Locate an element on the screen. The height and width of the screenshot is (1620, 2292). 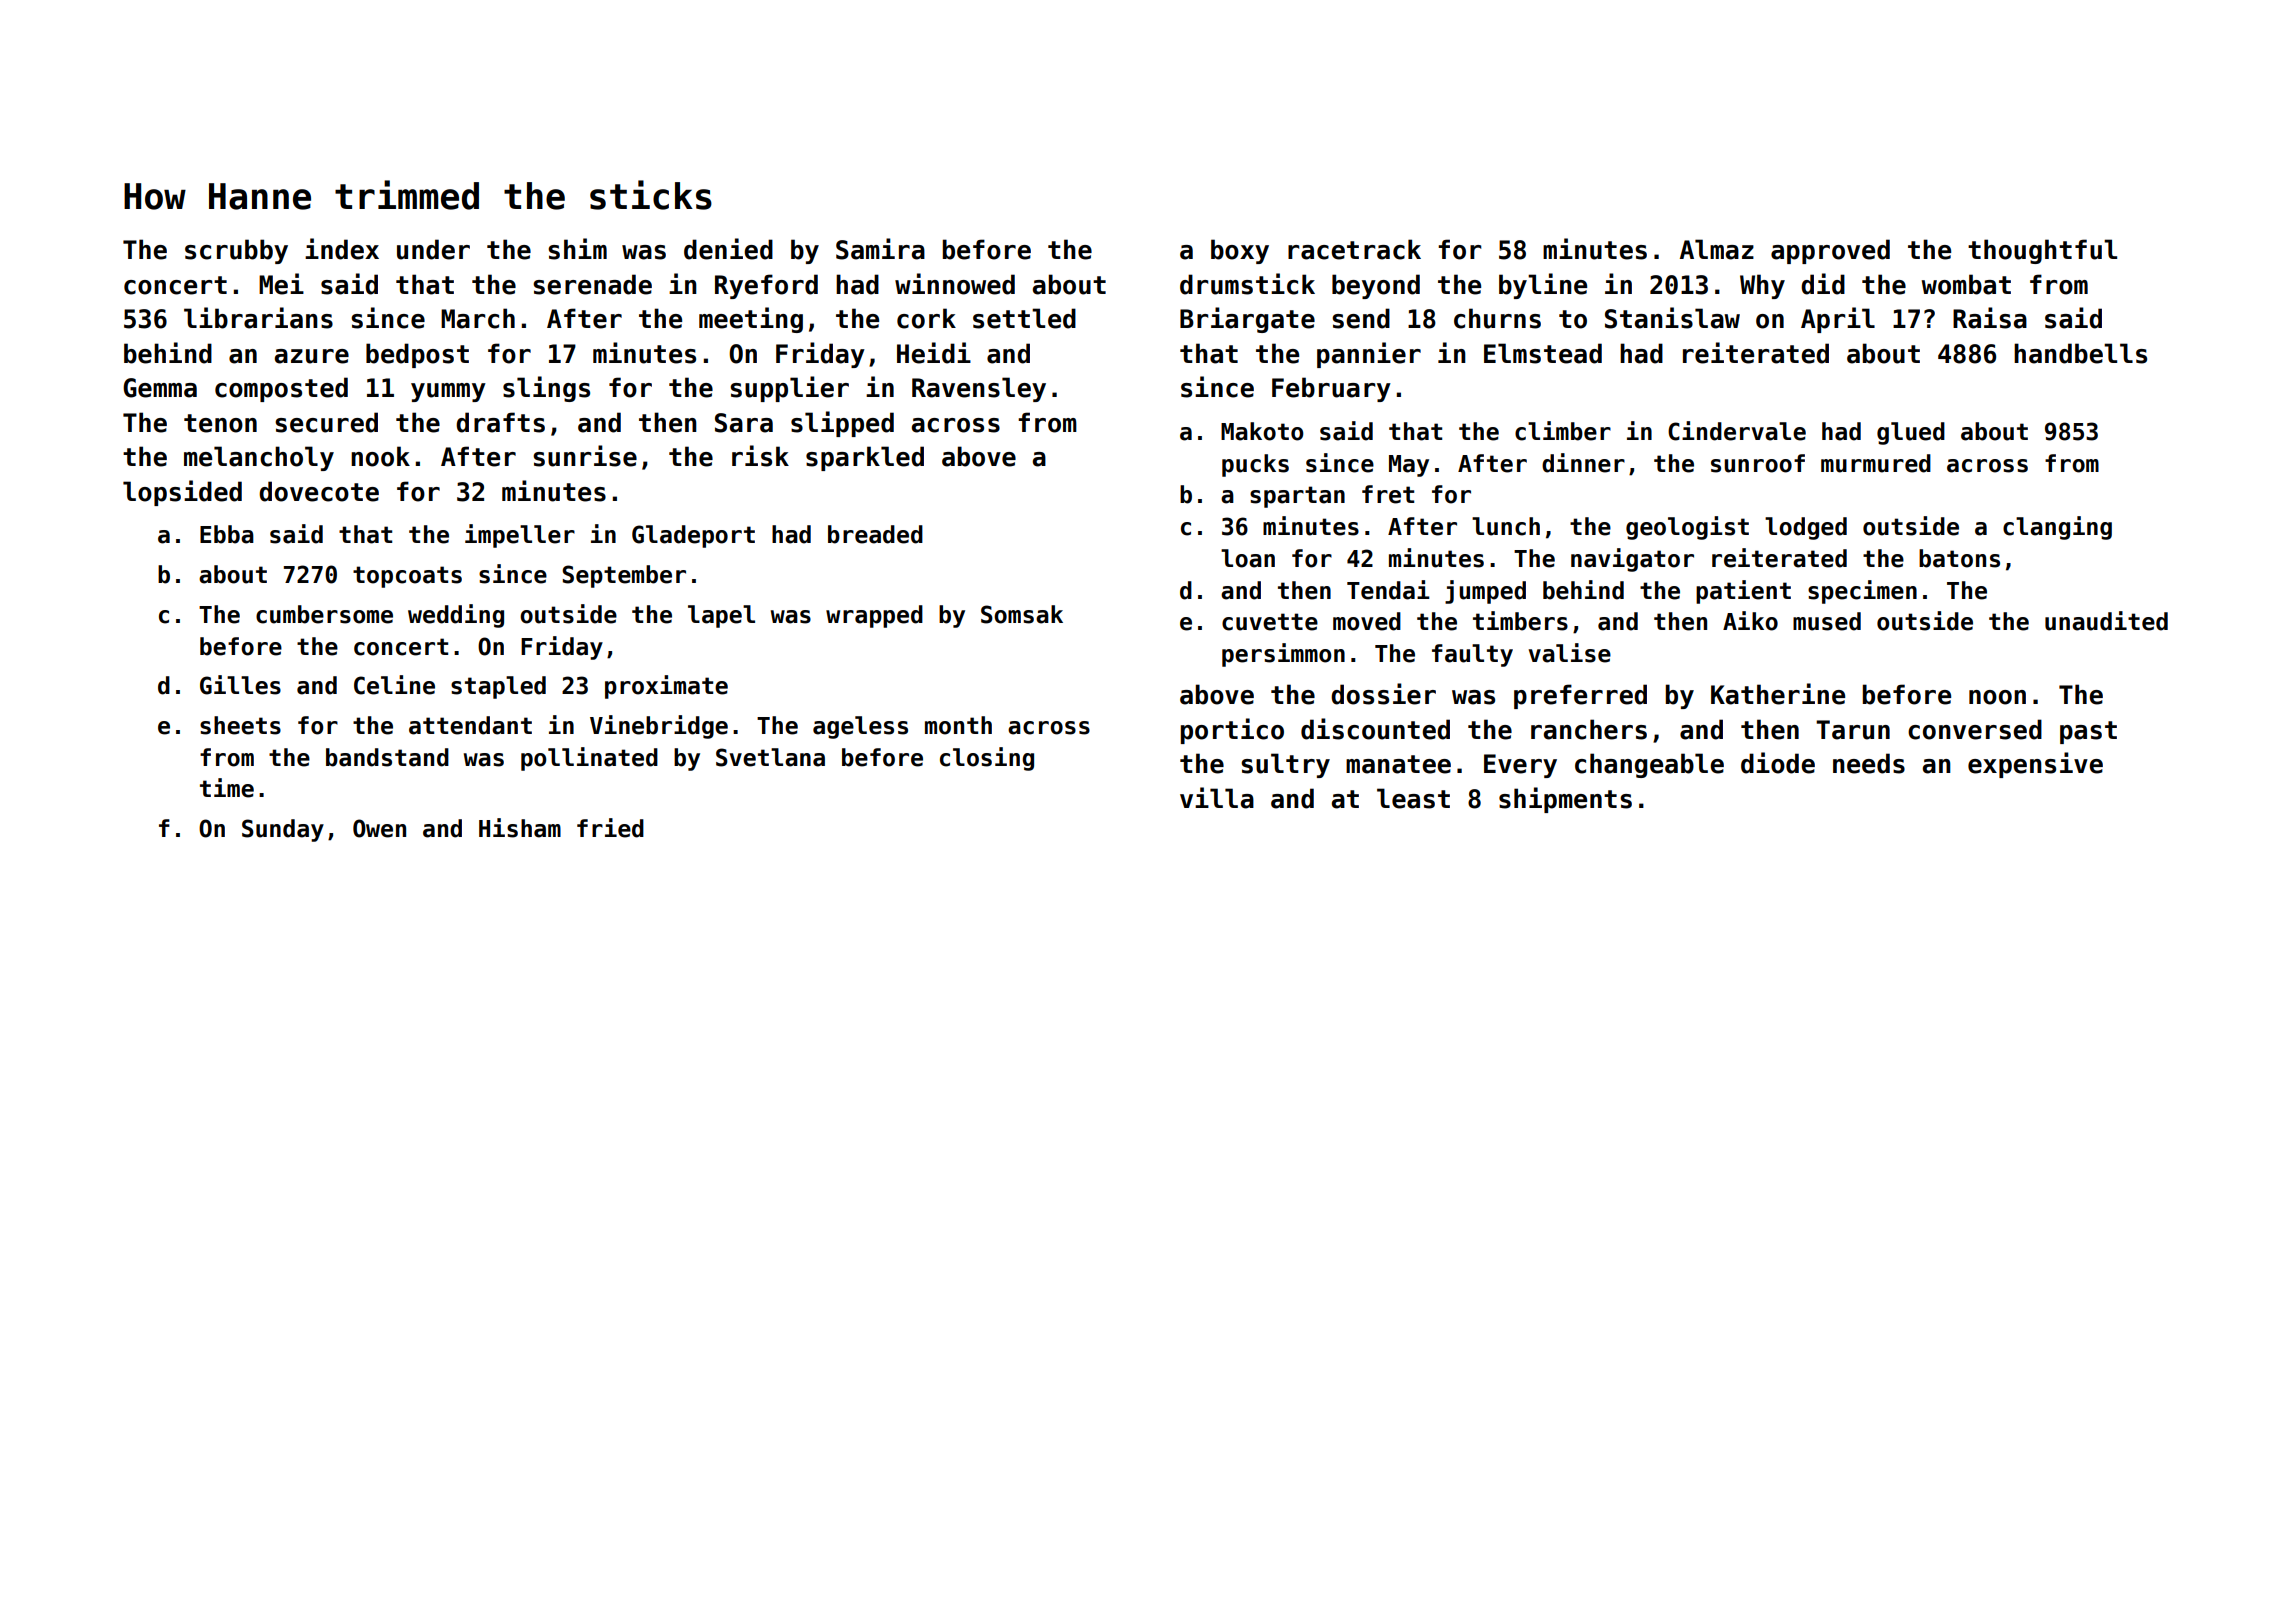
pannier is located at coordinates (1369, 355).
